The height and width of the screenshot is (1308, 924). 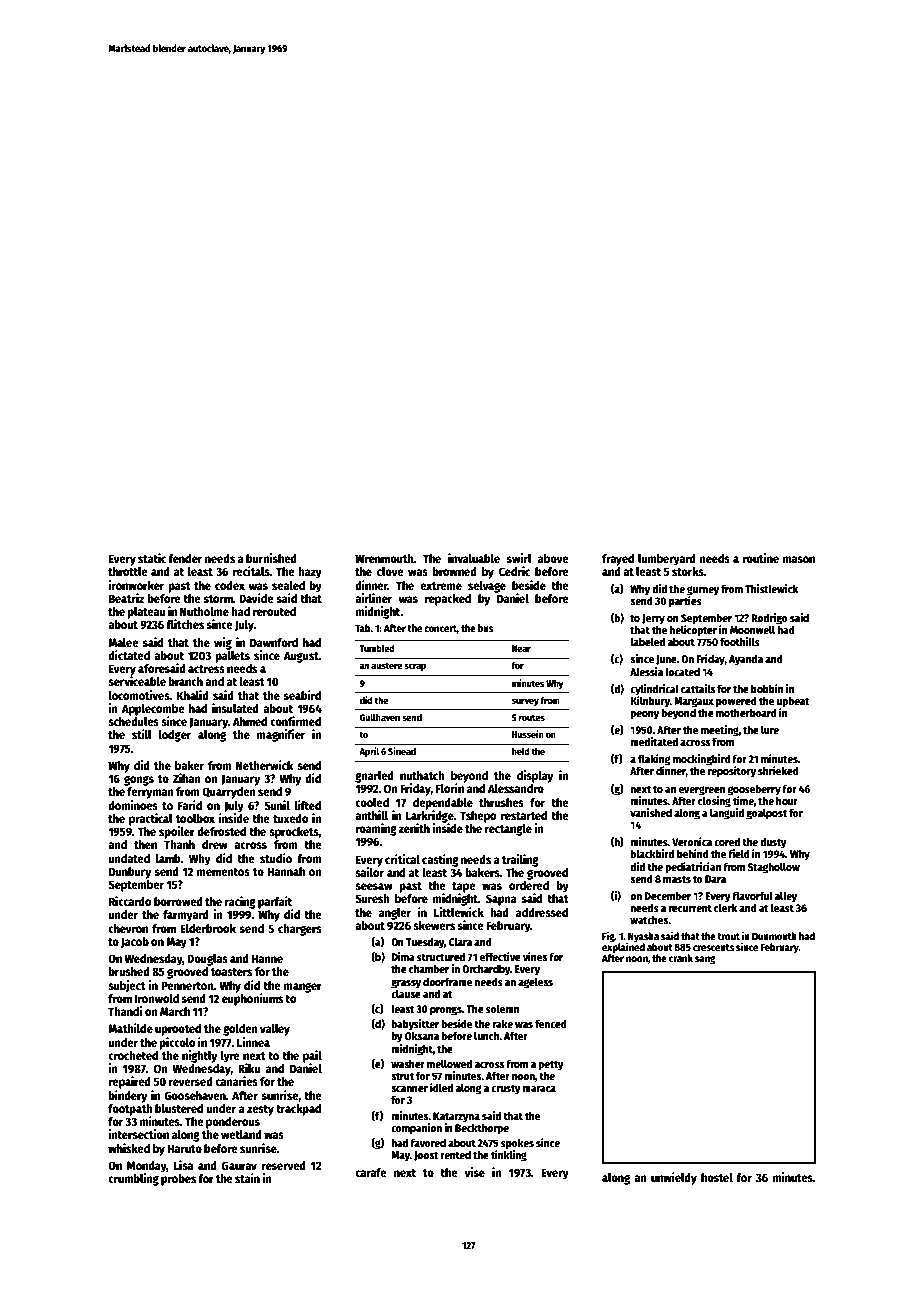 I want to click on Near, so click(x=521, y=648).
